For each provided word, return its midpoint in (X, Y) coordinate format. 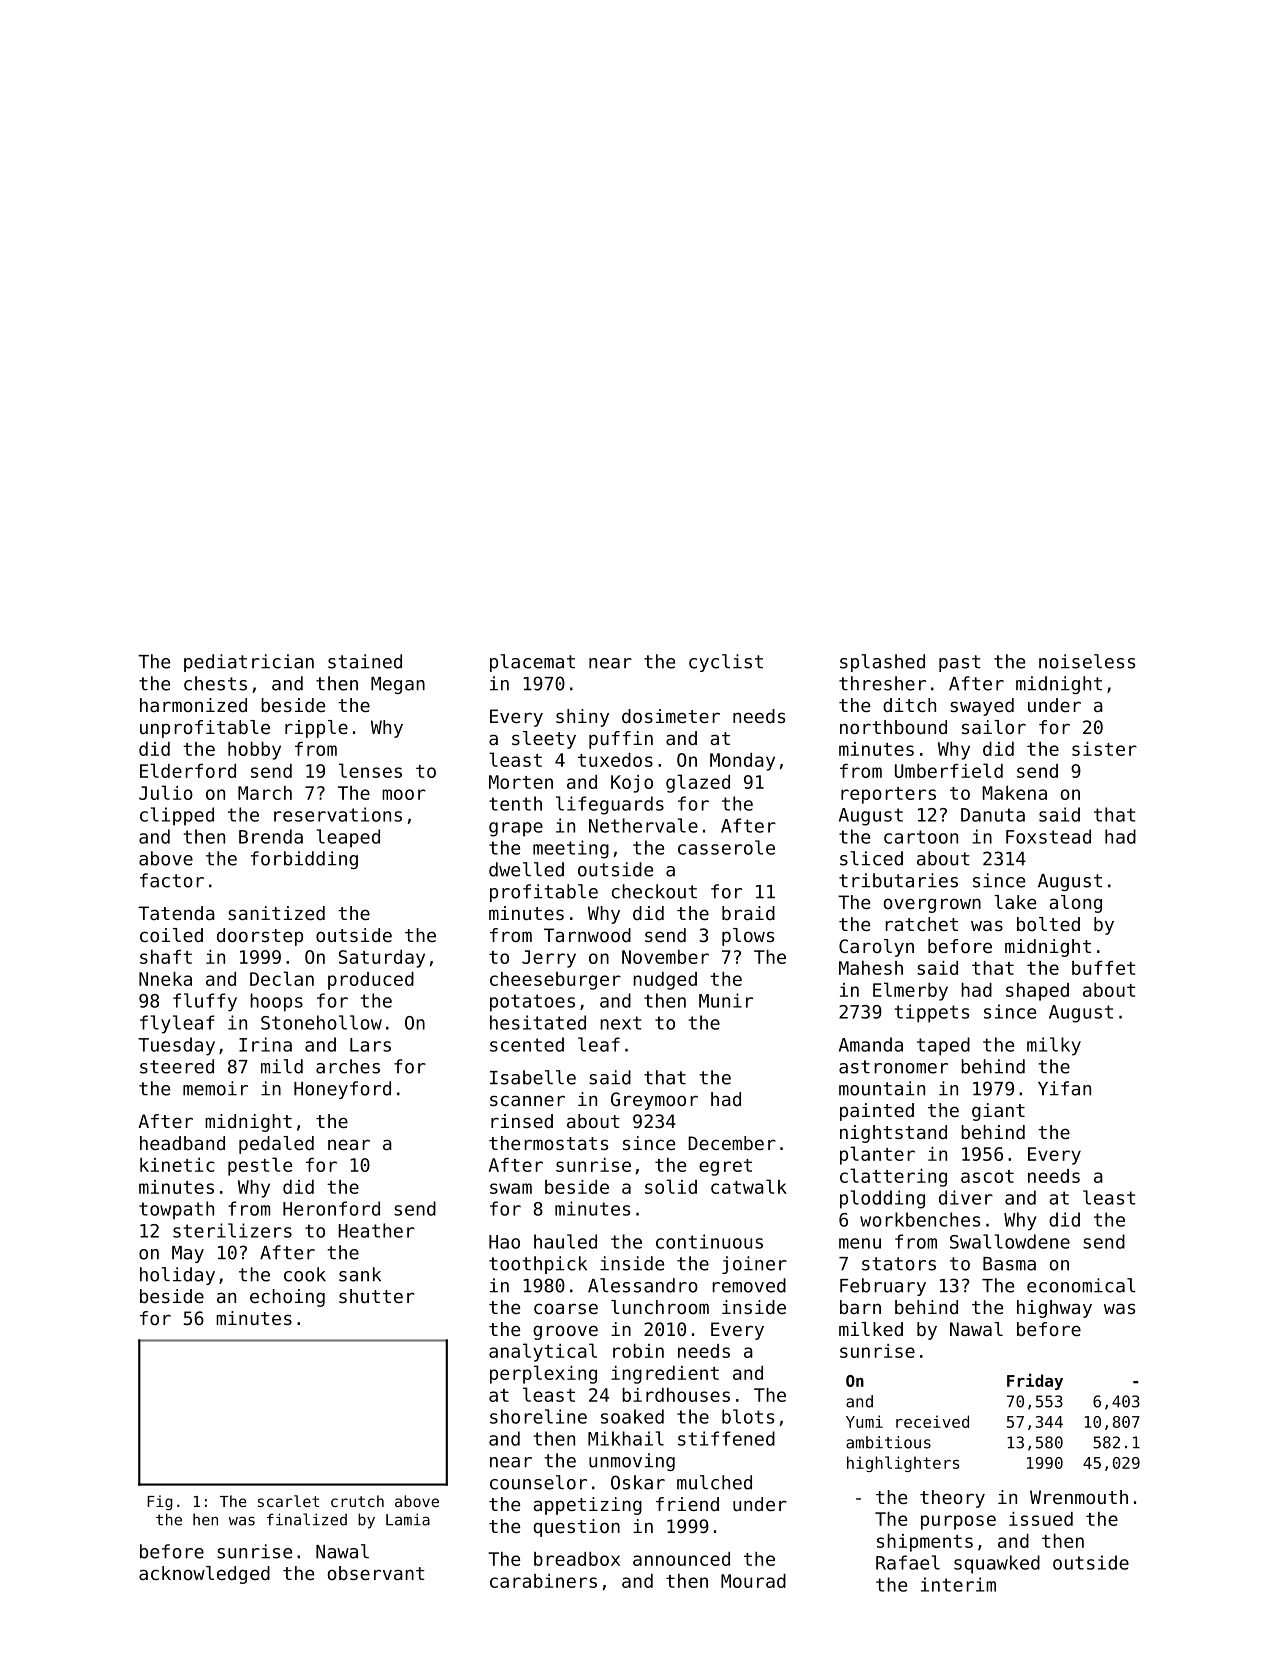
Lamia (408, 1519)
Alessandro (643, 1285)
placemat (532, 663)
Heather (376, 1230)
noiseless (1087, 661)
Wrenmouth (1079, 1497)
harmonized (193, 705)
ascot (987, 1176)
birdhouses (676, 1395)
